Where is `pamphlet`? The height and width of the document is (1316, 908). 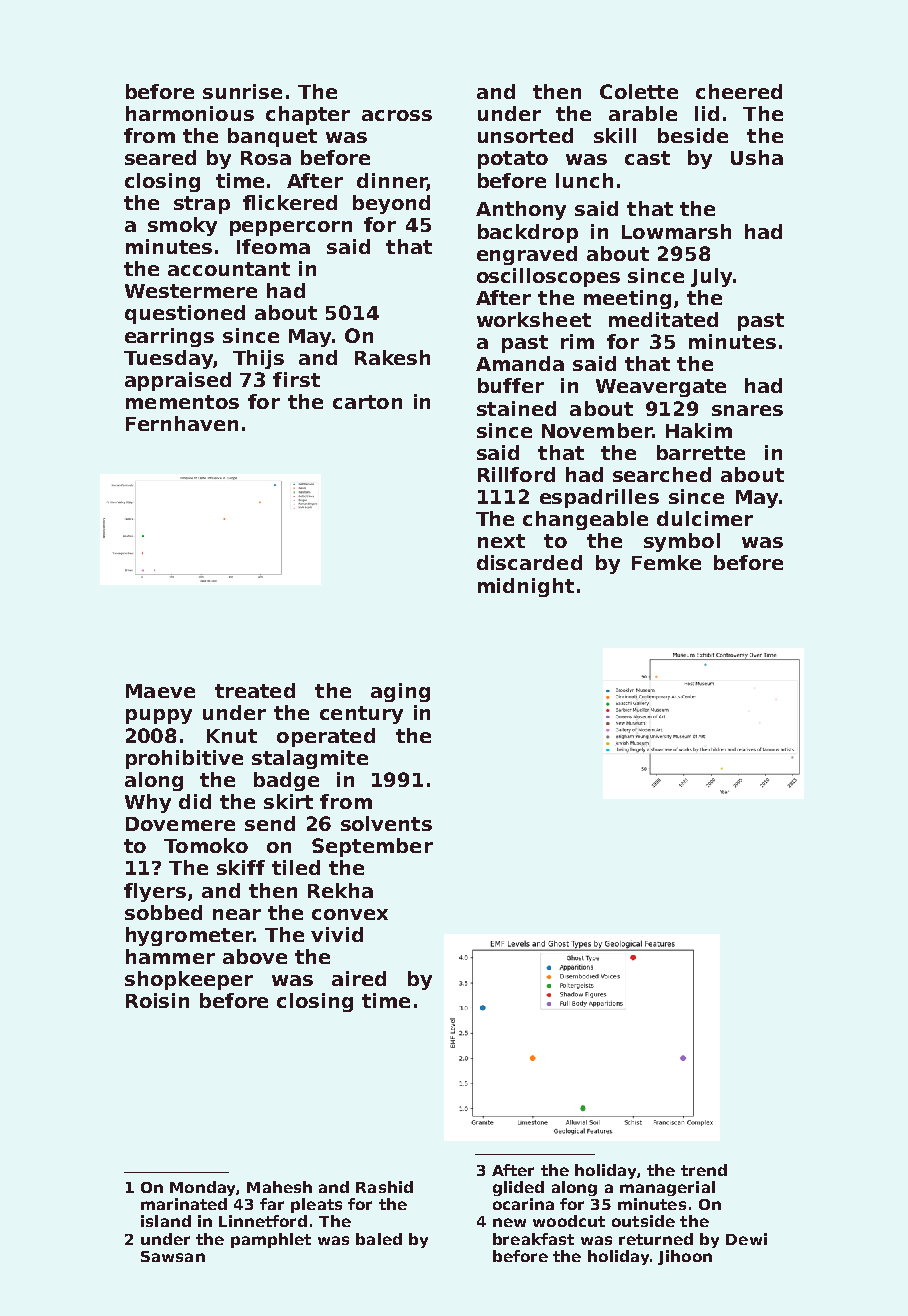
pamphlet is located at coordinates (271, 1240).
